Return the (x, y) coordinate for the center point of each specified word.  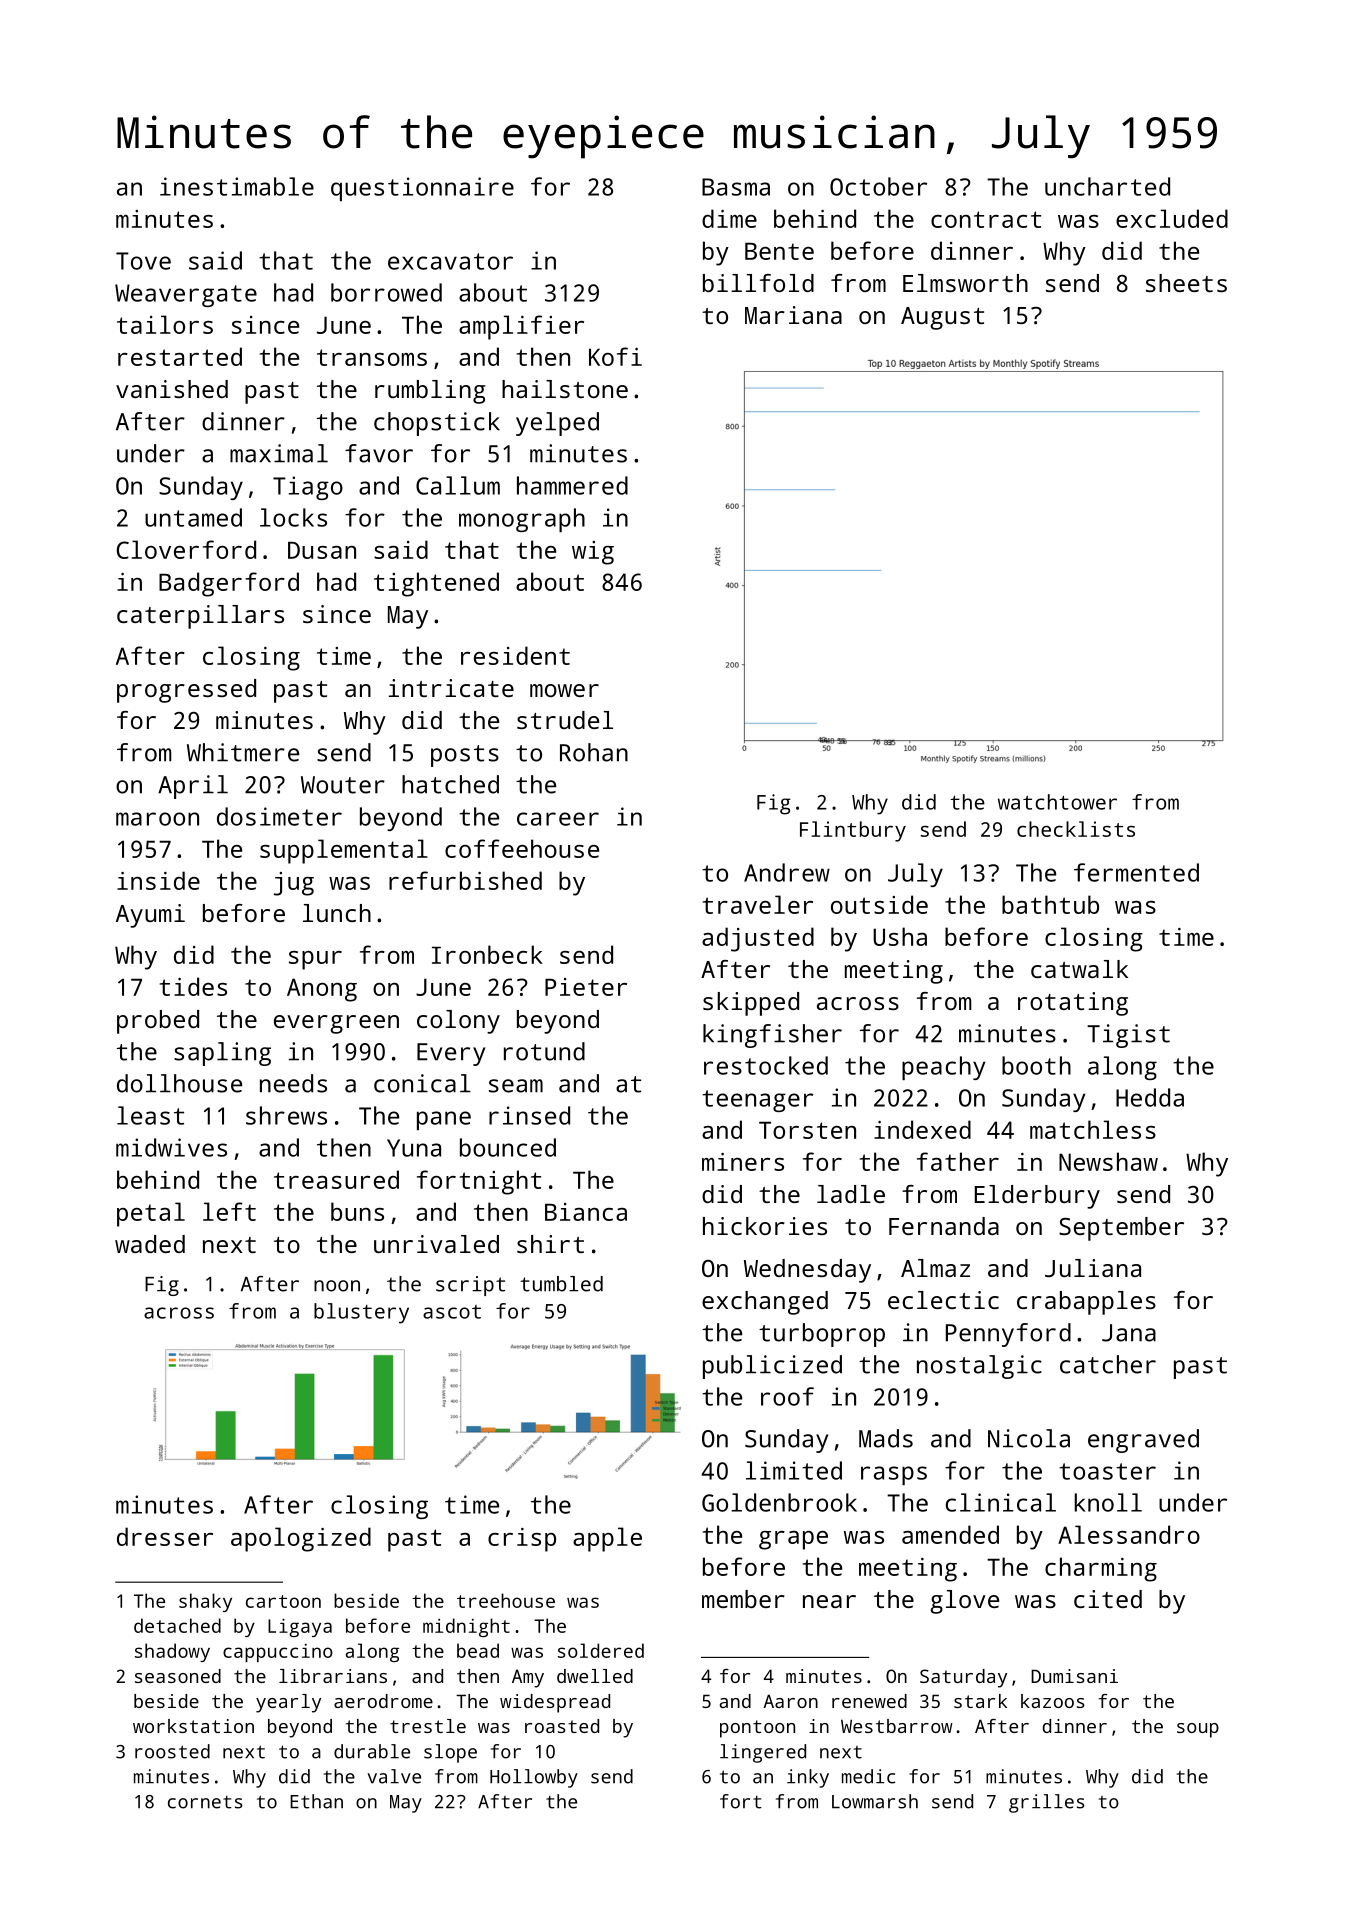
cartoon (283, 1601)
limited (794, 1470)
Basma (736, 187)
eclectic (943, 1300)
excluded (1172, 218)
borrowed (386, 292)
